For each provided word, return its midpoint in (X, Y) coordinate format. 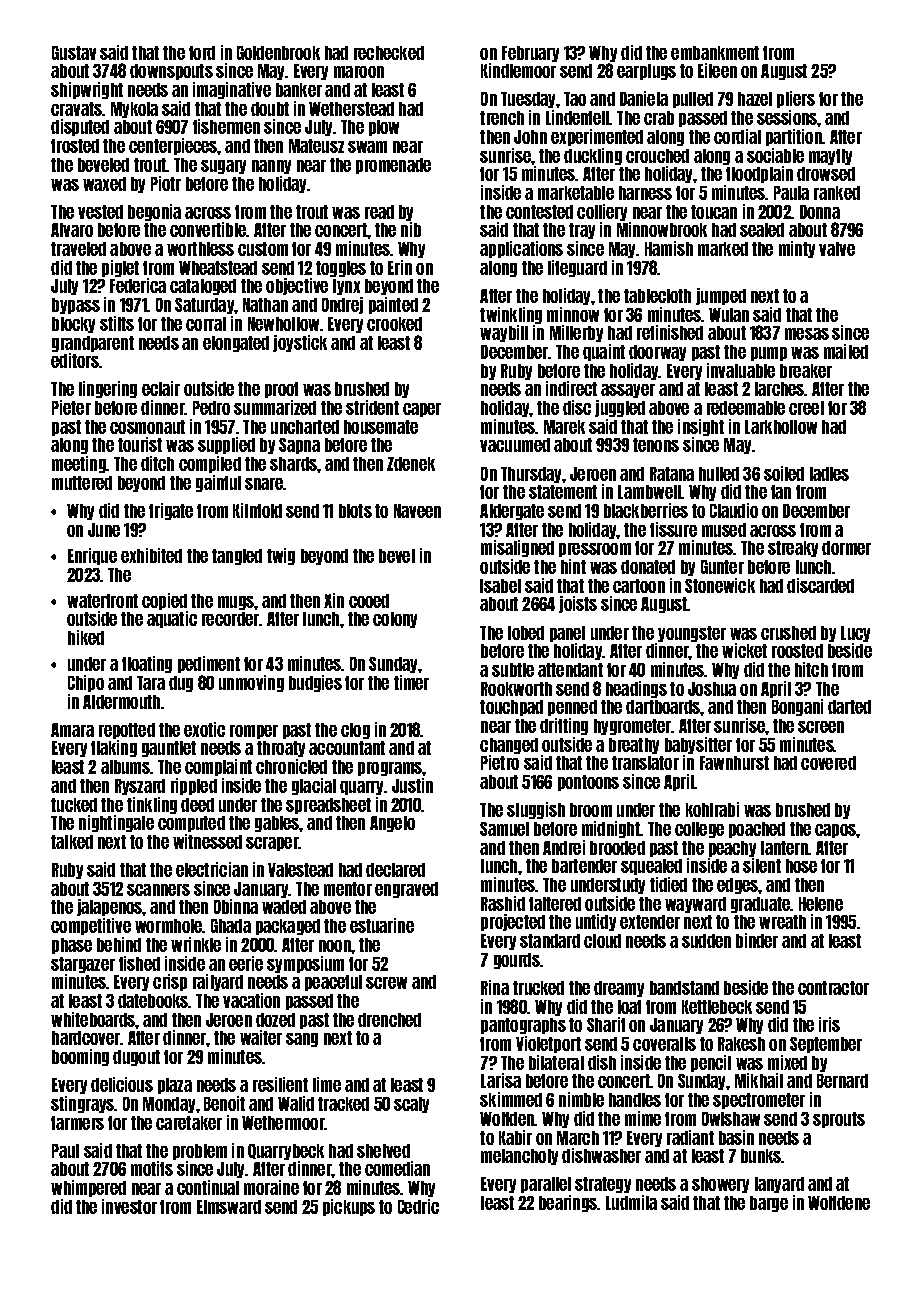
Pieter (71, 407)
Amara (72, 730)
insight (701, 427)
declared (395, 870)
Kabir (515, 1137)
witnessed (207, 841)
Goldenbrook (278, 53)
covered (828, 763)
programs (390, 769)
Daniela (644, 98)
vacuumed (515, 445)
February (530, 54)
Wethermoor (283, 1123)
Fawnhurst (734, 763)
